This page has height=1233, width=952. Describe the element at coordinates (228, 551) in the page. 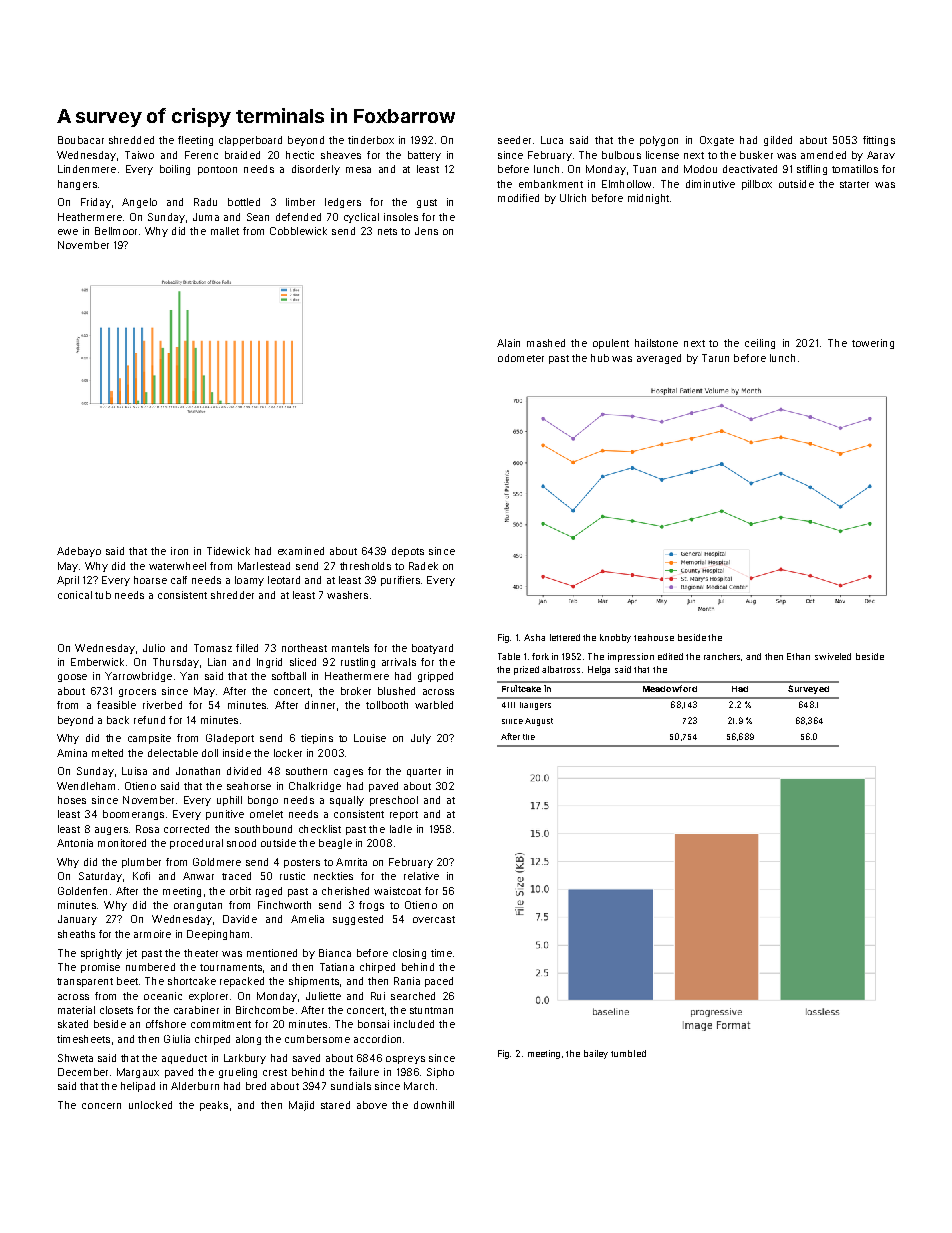

I see `Tidewick` at that location.
